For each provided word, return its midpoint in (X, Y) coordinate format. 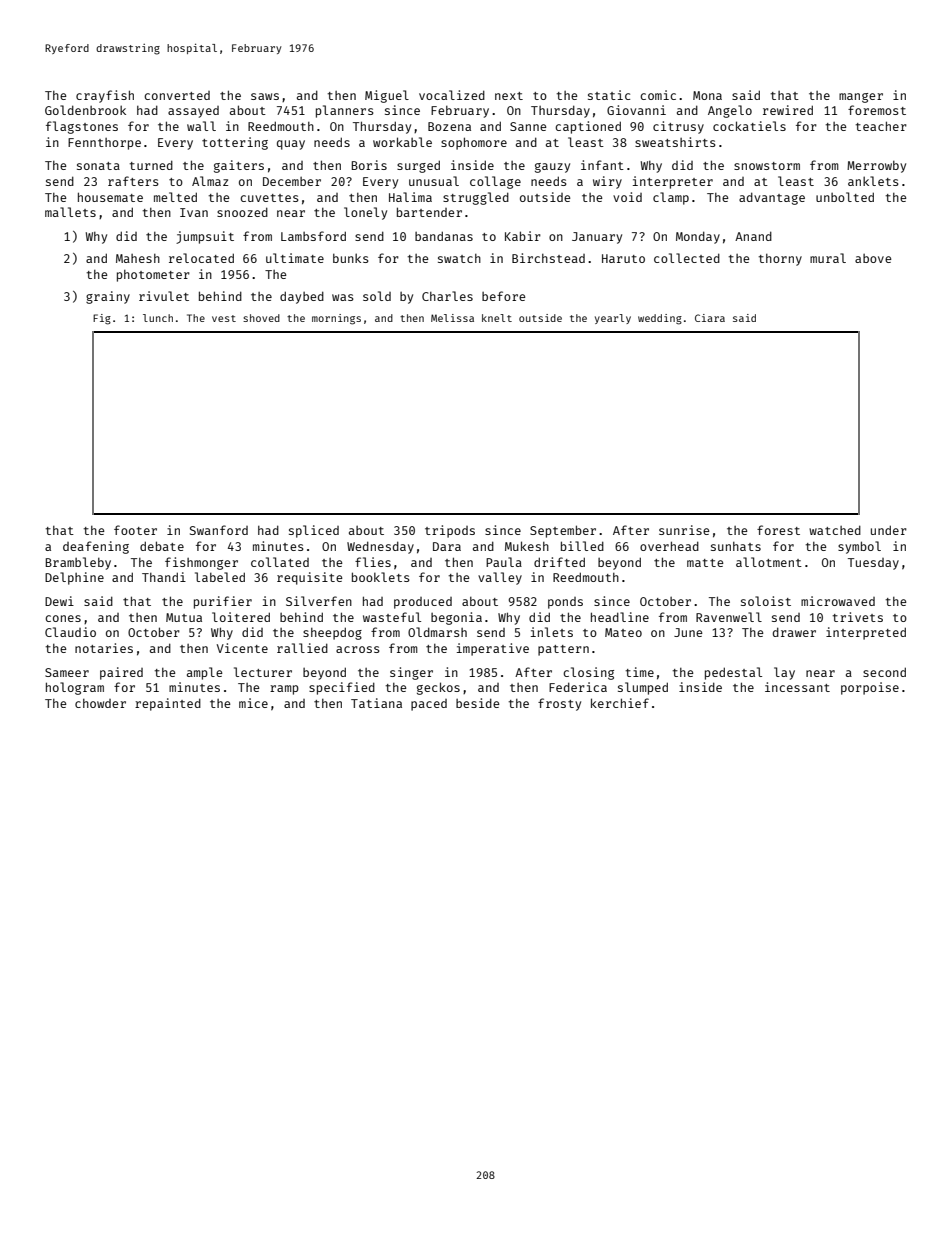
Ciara (710, 318)
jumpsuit (205, 237)
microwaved (838, 601)
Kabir (523, 236)
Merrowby (876, 167)
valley (500, 578)
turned (151, 165)
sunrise (684, 530)
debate (162, 546)
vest (224, 318)
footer (135, 530)
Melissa (452, 318)
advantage (772, 198)
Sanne (528, 126)
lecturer (263, 672)
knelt (497, 318)
